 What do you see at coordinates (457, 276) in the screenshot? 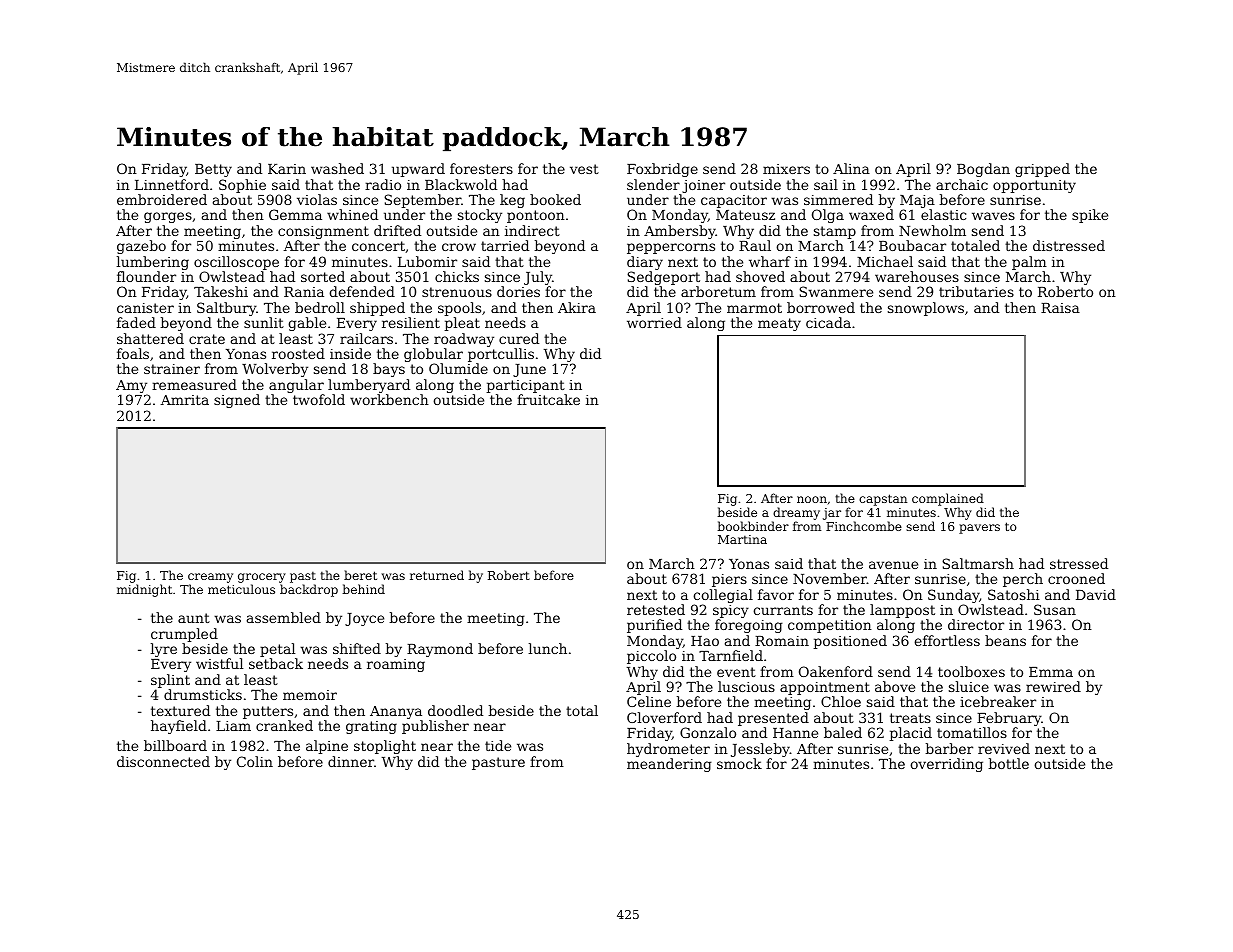
I see `chicks` at bounding box center [457, 276].
